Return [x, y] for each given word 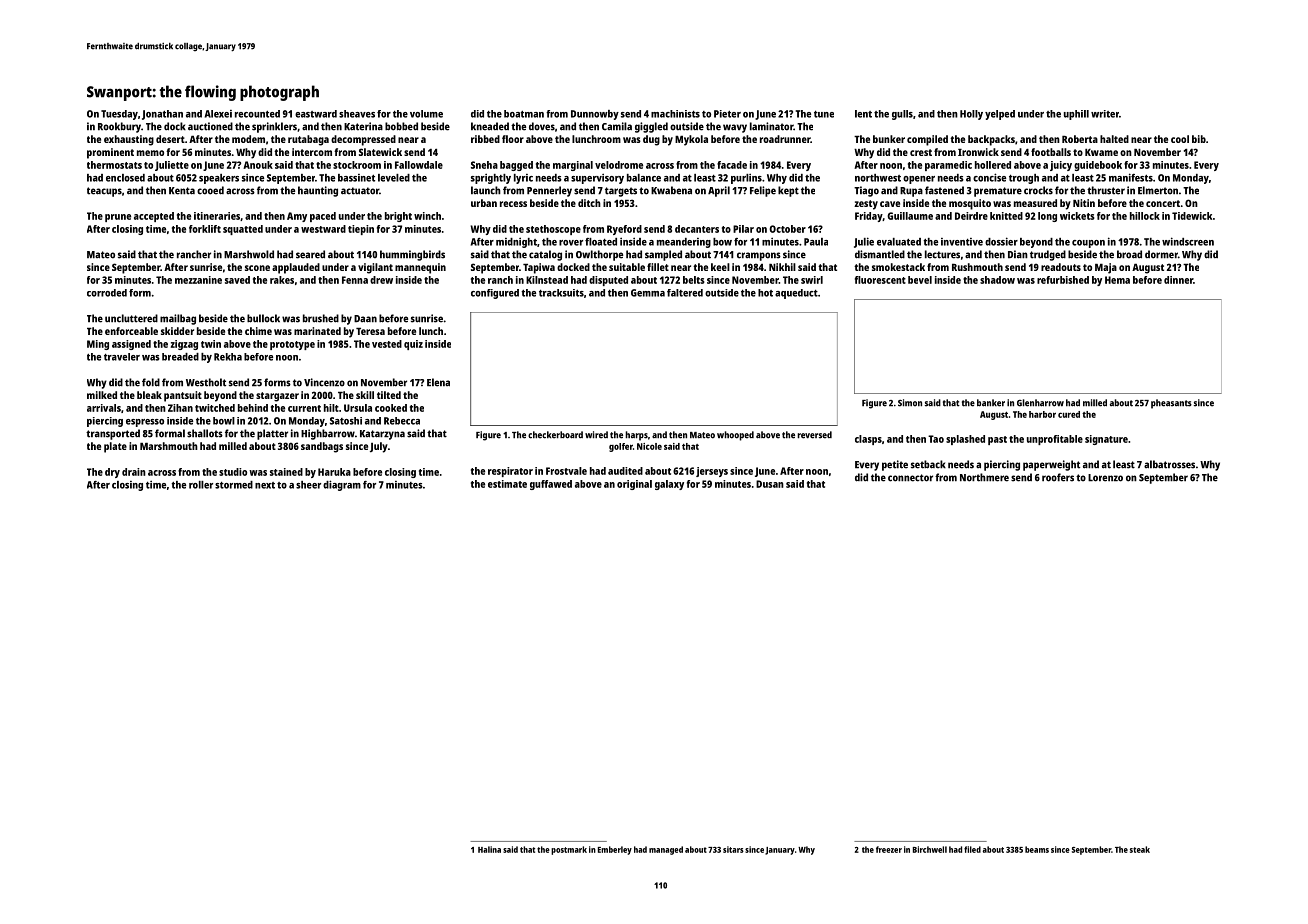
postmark [569, 850]
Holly [971, 115]
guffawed [551, 485]
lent [863, 114]
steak [1140, 849]
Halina [489, 849]
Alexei [218, 114]
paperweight [1051, 465]
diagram [342, 485]
